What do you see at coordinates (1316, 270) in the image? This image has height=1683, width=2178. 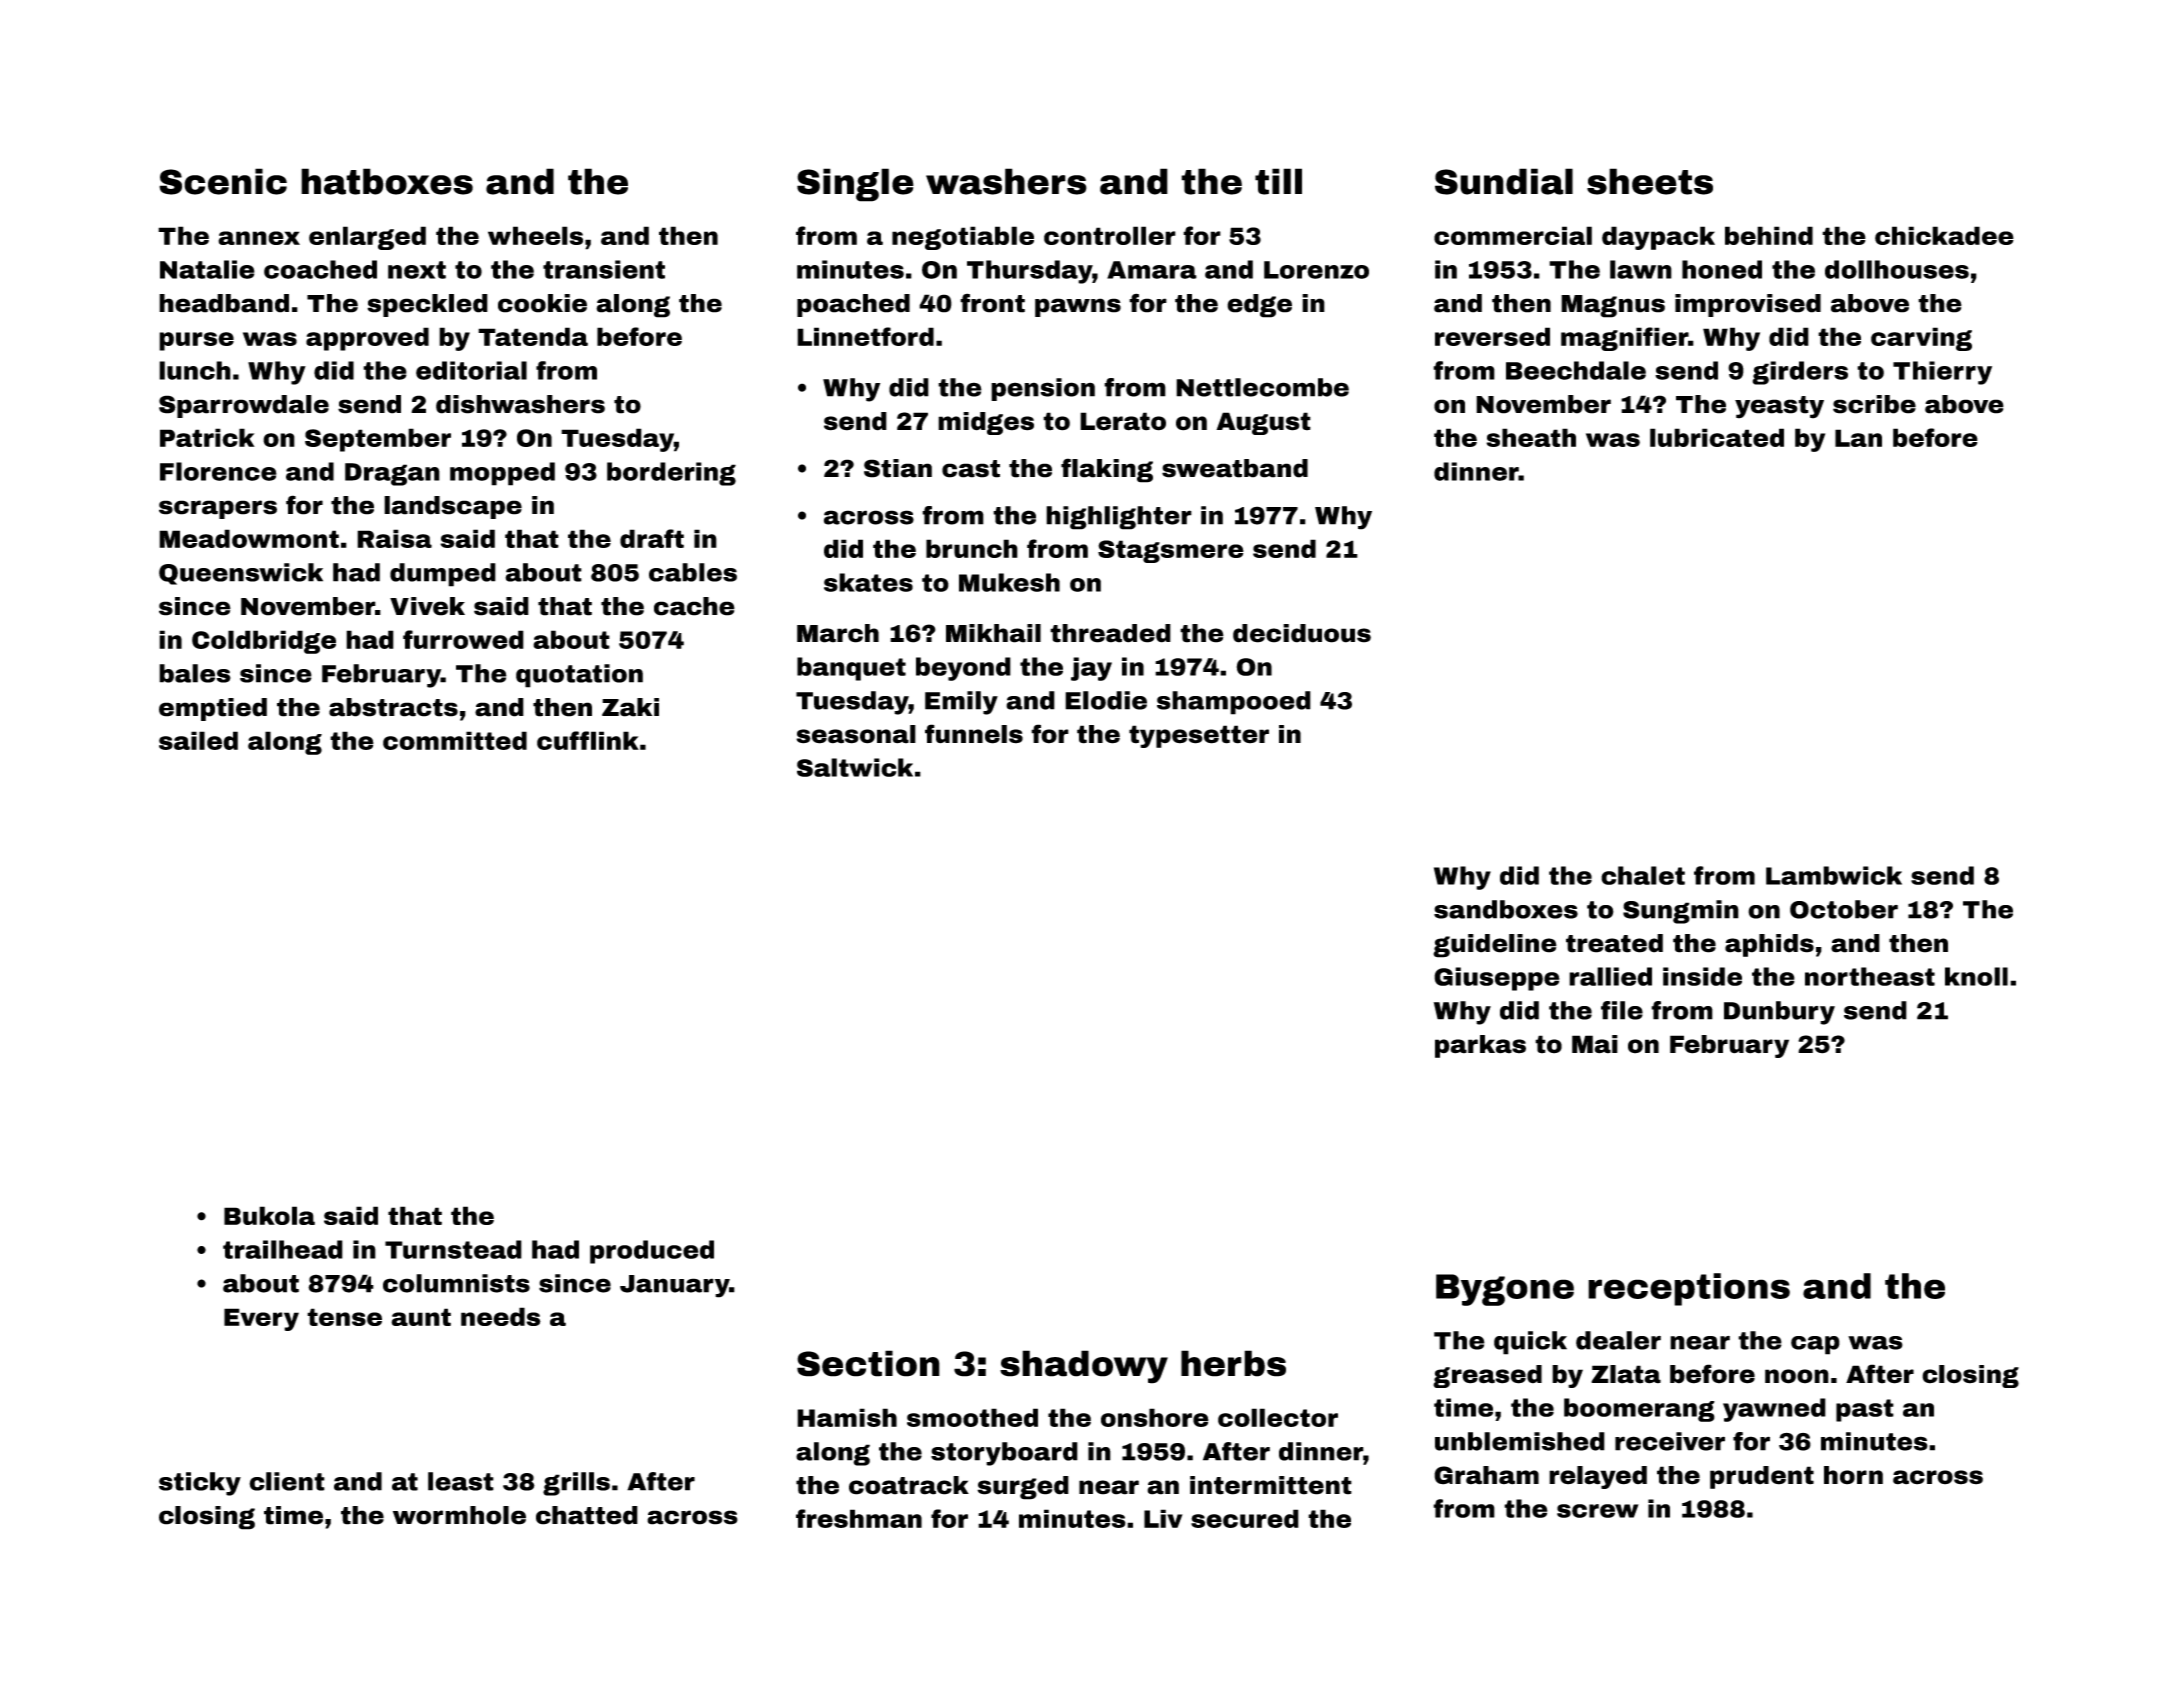 I see `Lorenzo` at bounding box center [1316, 270].
